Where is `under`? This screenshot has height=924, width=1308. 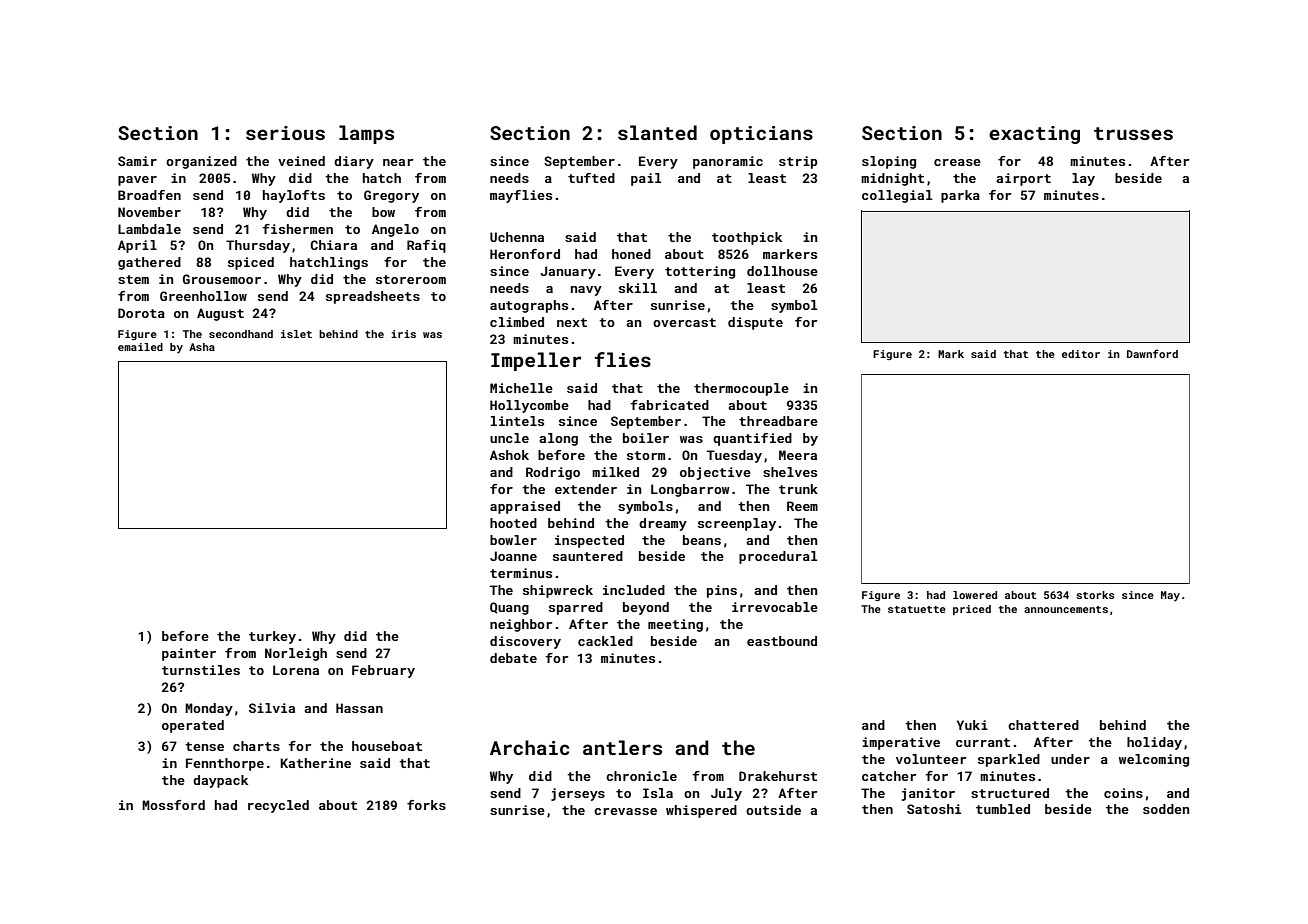 under is located at coordinates (1070, 759).
